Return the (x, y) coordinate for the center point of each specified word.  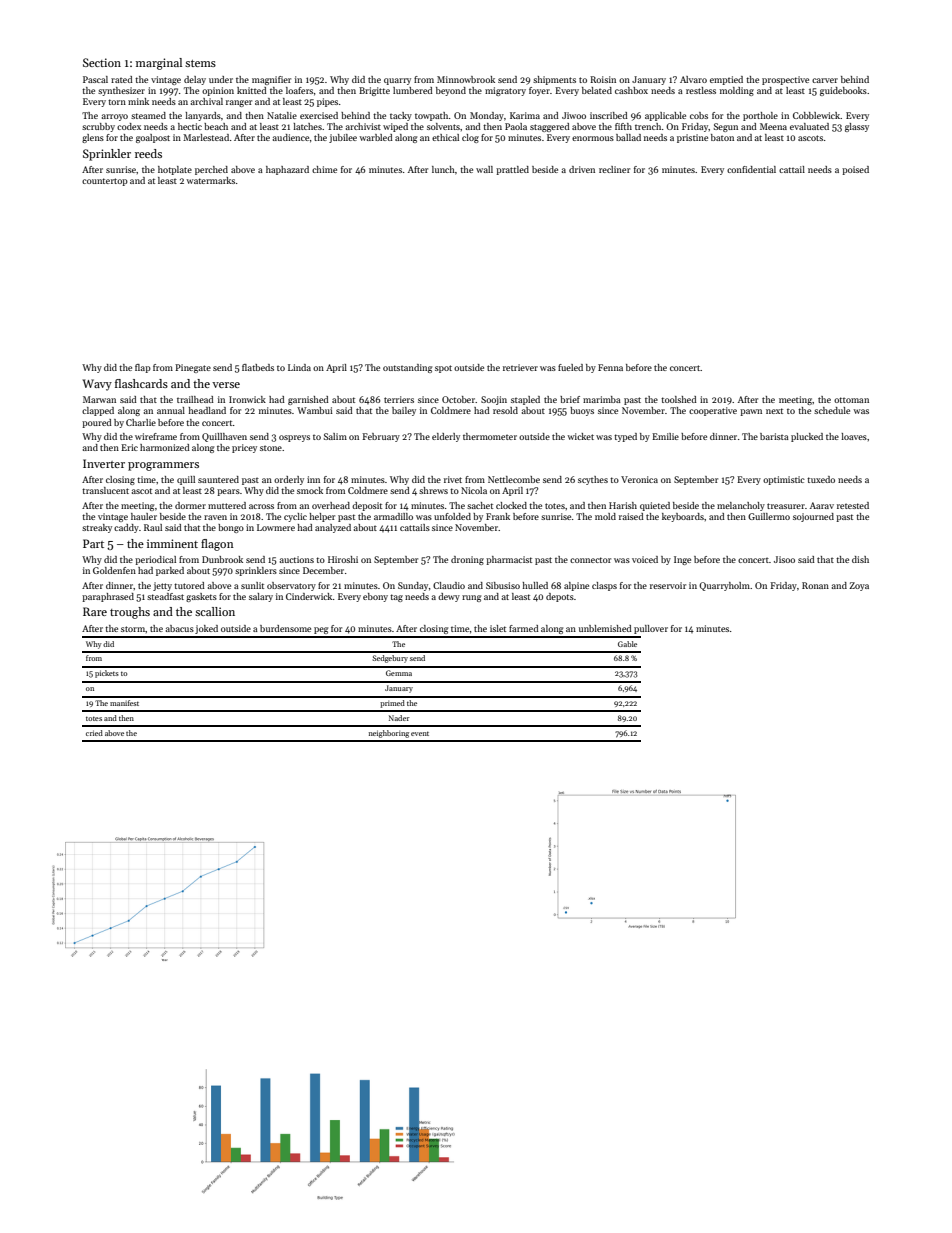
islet (498, 628)
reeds (148, 153)
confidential (751, 169)
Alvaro (693, 79)
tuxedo (821, 479)
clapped (98, 411)
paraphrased (108, 597)
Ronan (815, 585)
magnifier (271, 80)
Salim (335, 436)
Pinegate (193, 368)
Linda (299, 367)
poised (855, 170)
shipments (554, 80)
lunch (443, 169)
